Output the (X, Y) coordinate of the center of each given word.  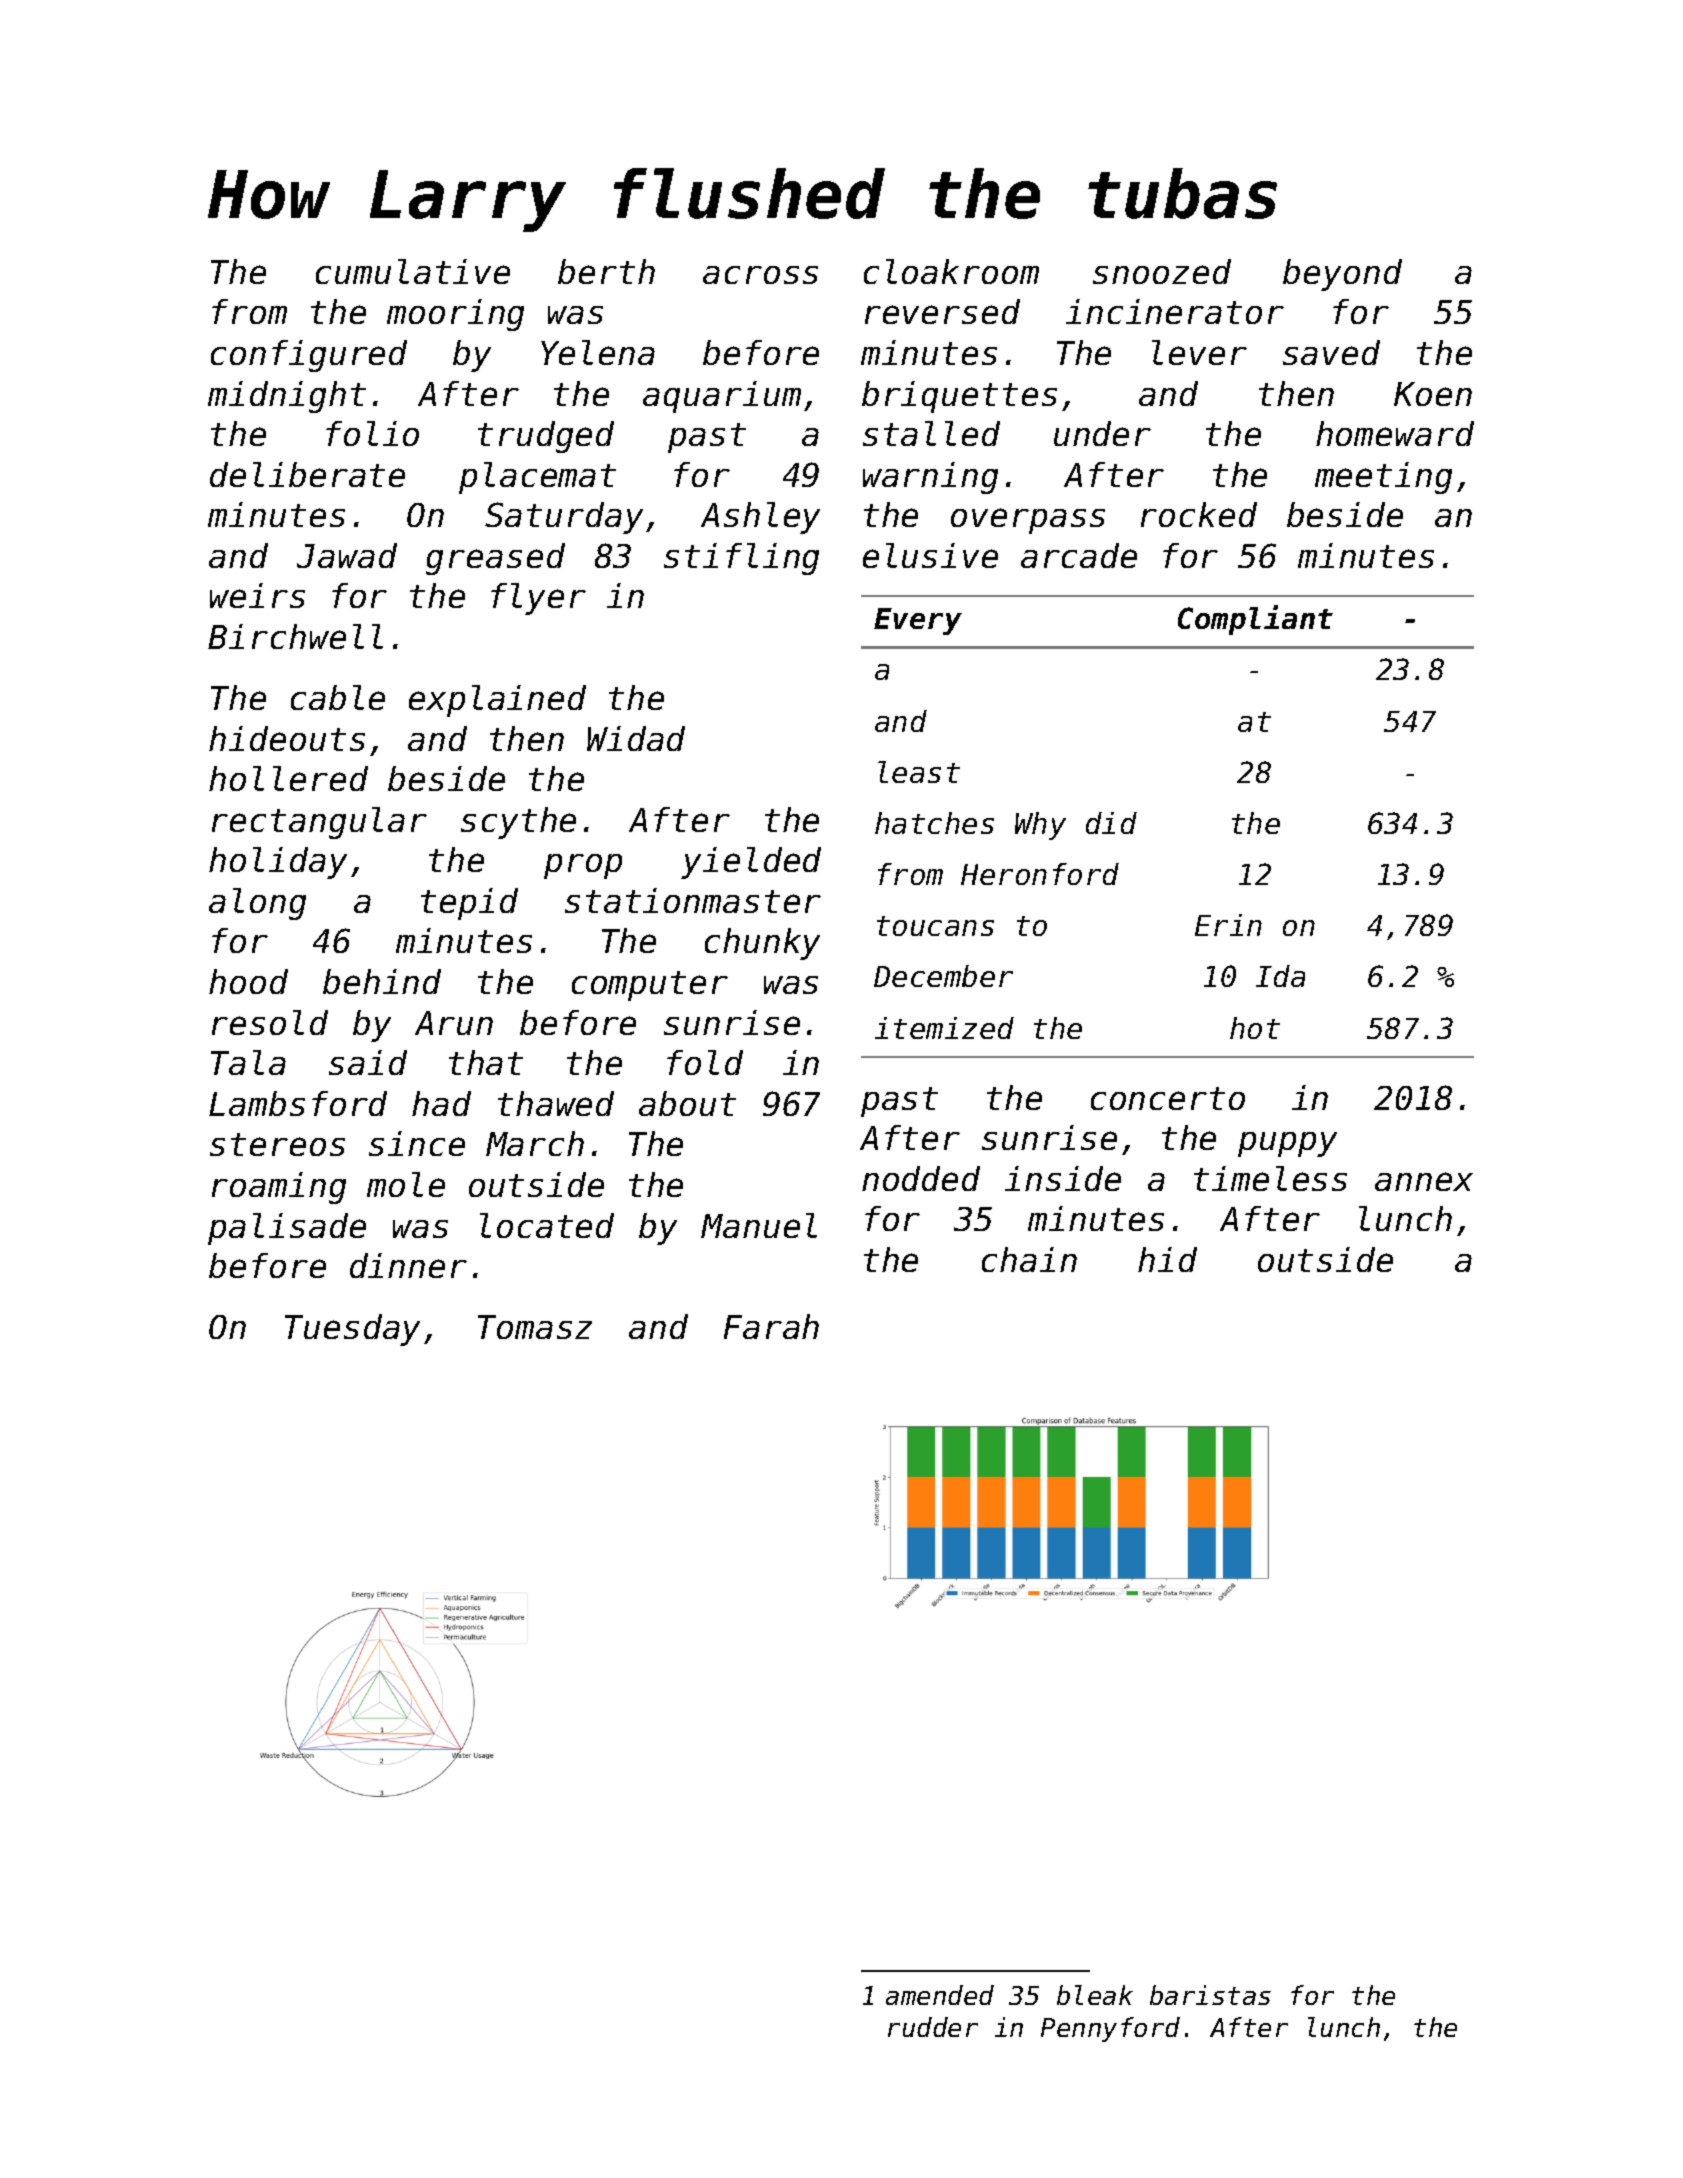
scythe (518, 823)
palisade (287, 1229)
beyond (1342, 275)
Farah (771, 1326)
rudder (933, 2027)
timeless (1270, 1178)
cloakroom (951, 271)
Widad (636, 738)
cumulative (413, 271)
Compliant (1255, 620)
